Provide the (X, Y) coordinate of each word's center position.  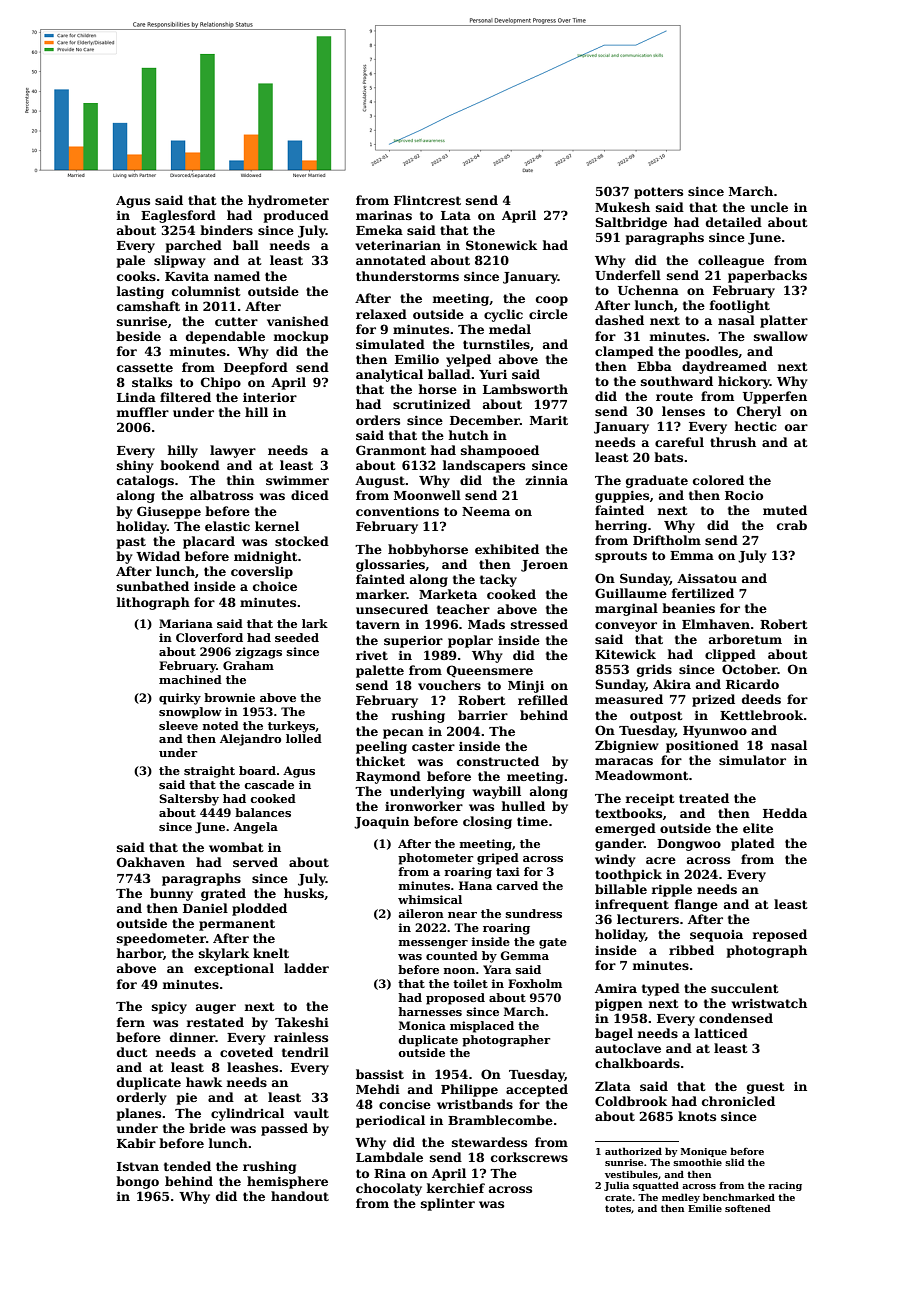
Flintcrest (427, 200)
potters (658, 193)
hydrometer (288, 201)
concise (405, 1104)
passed (284, 1129)
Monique (704, 1152)
